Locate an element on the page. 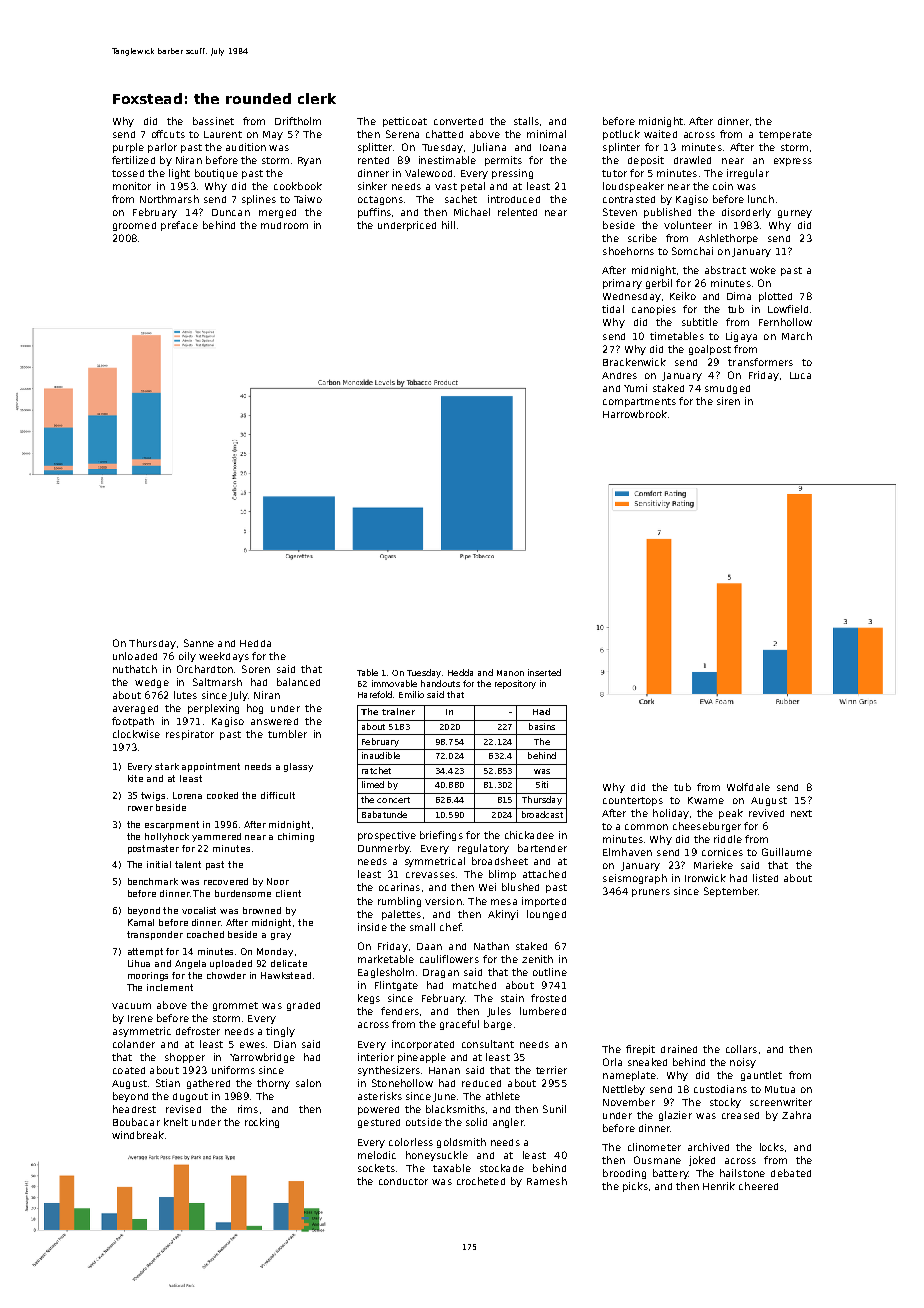  express is located at coordinates (793, 162).
